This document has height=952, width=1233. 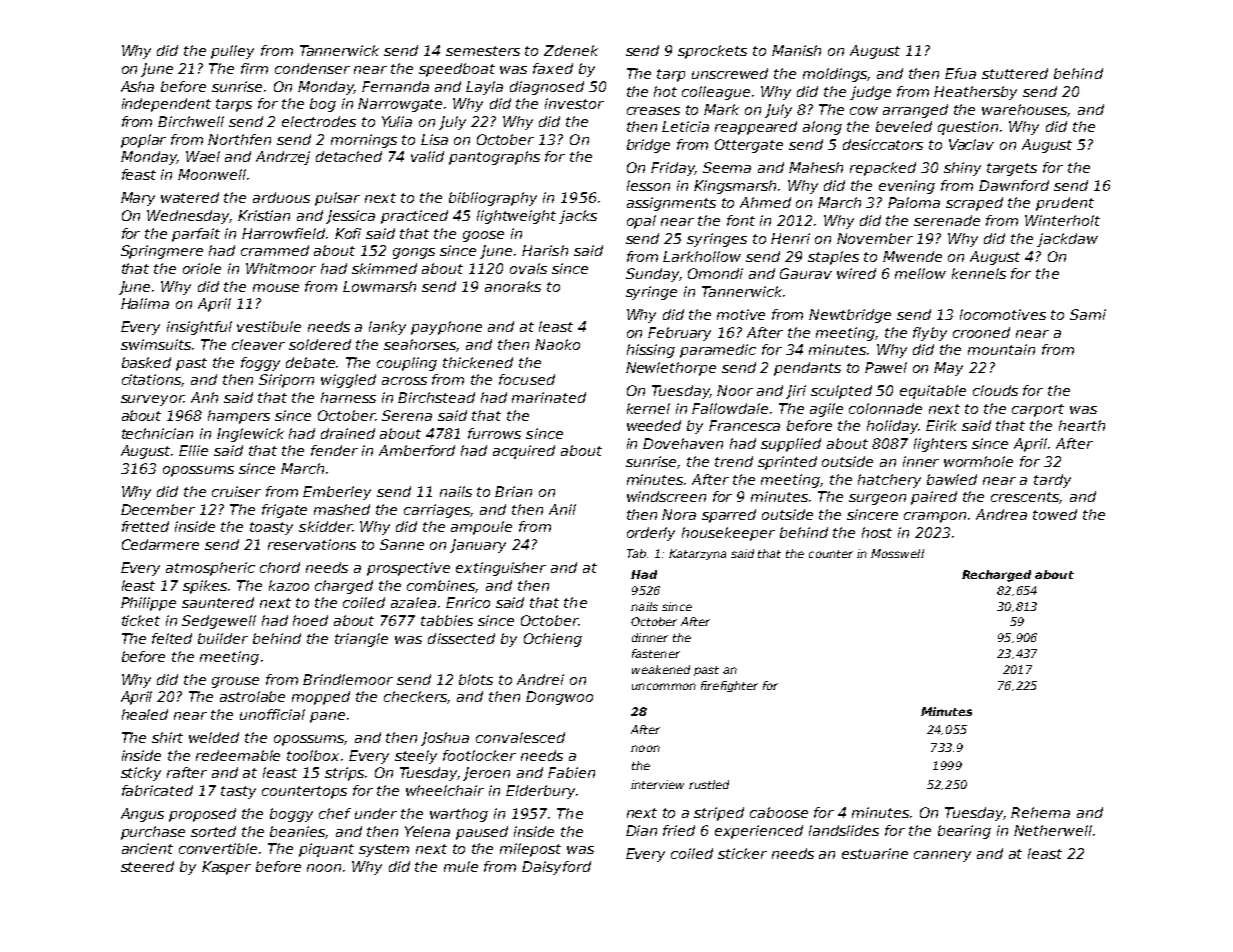 I want to click on Mary, so click(x=138, y=199).
